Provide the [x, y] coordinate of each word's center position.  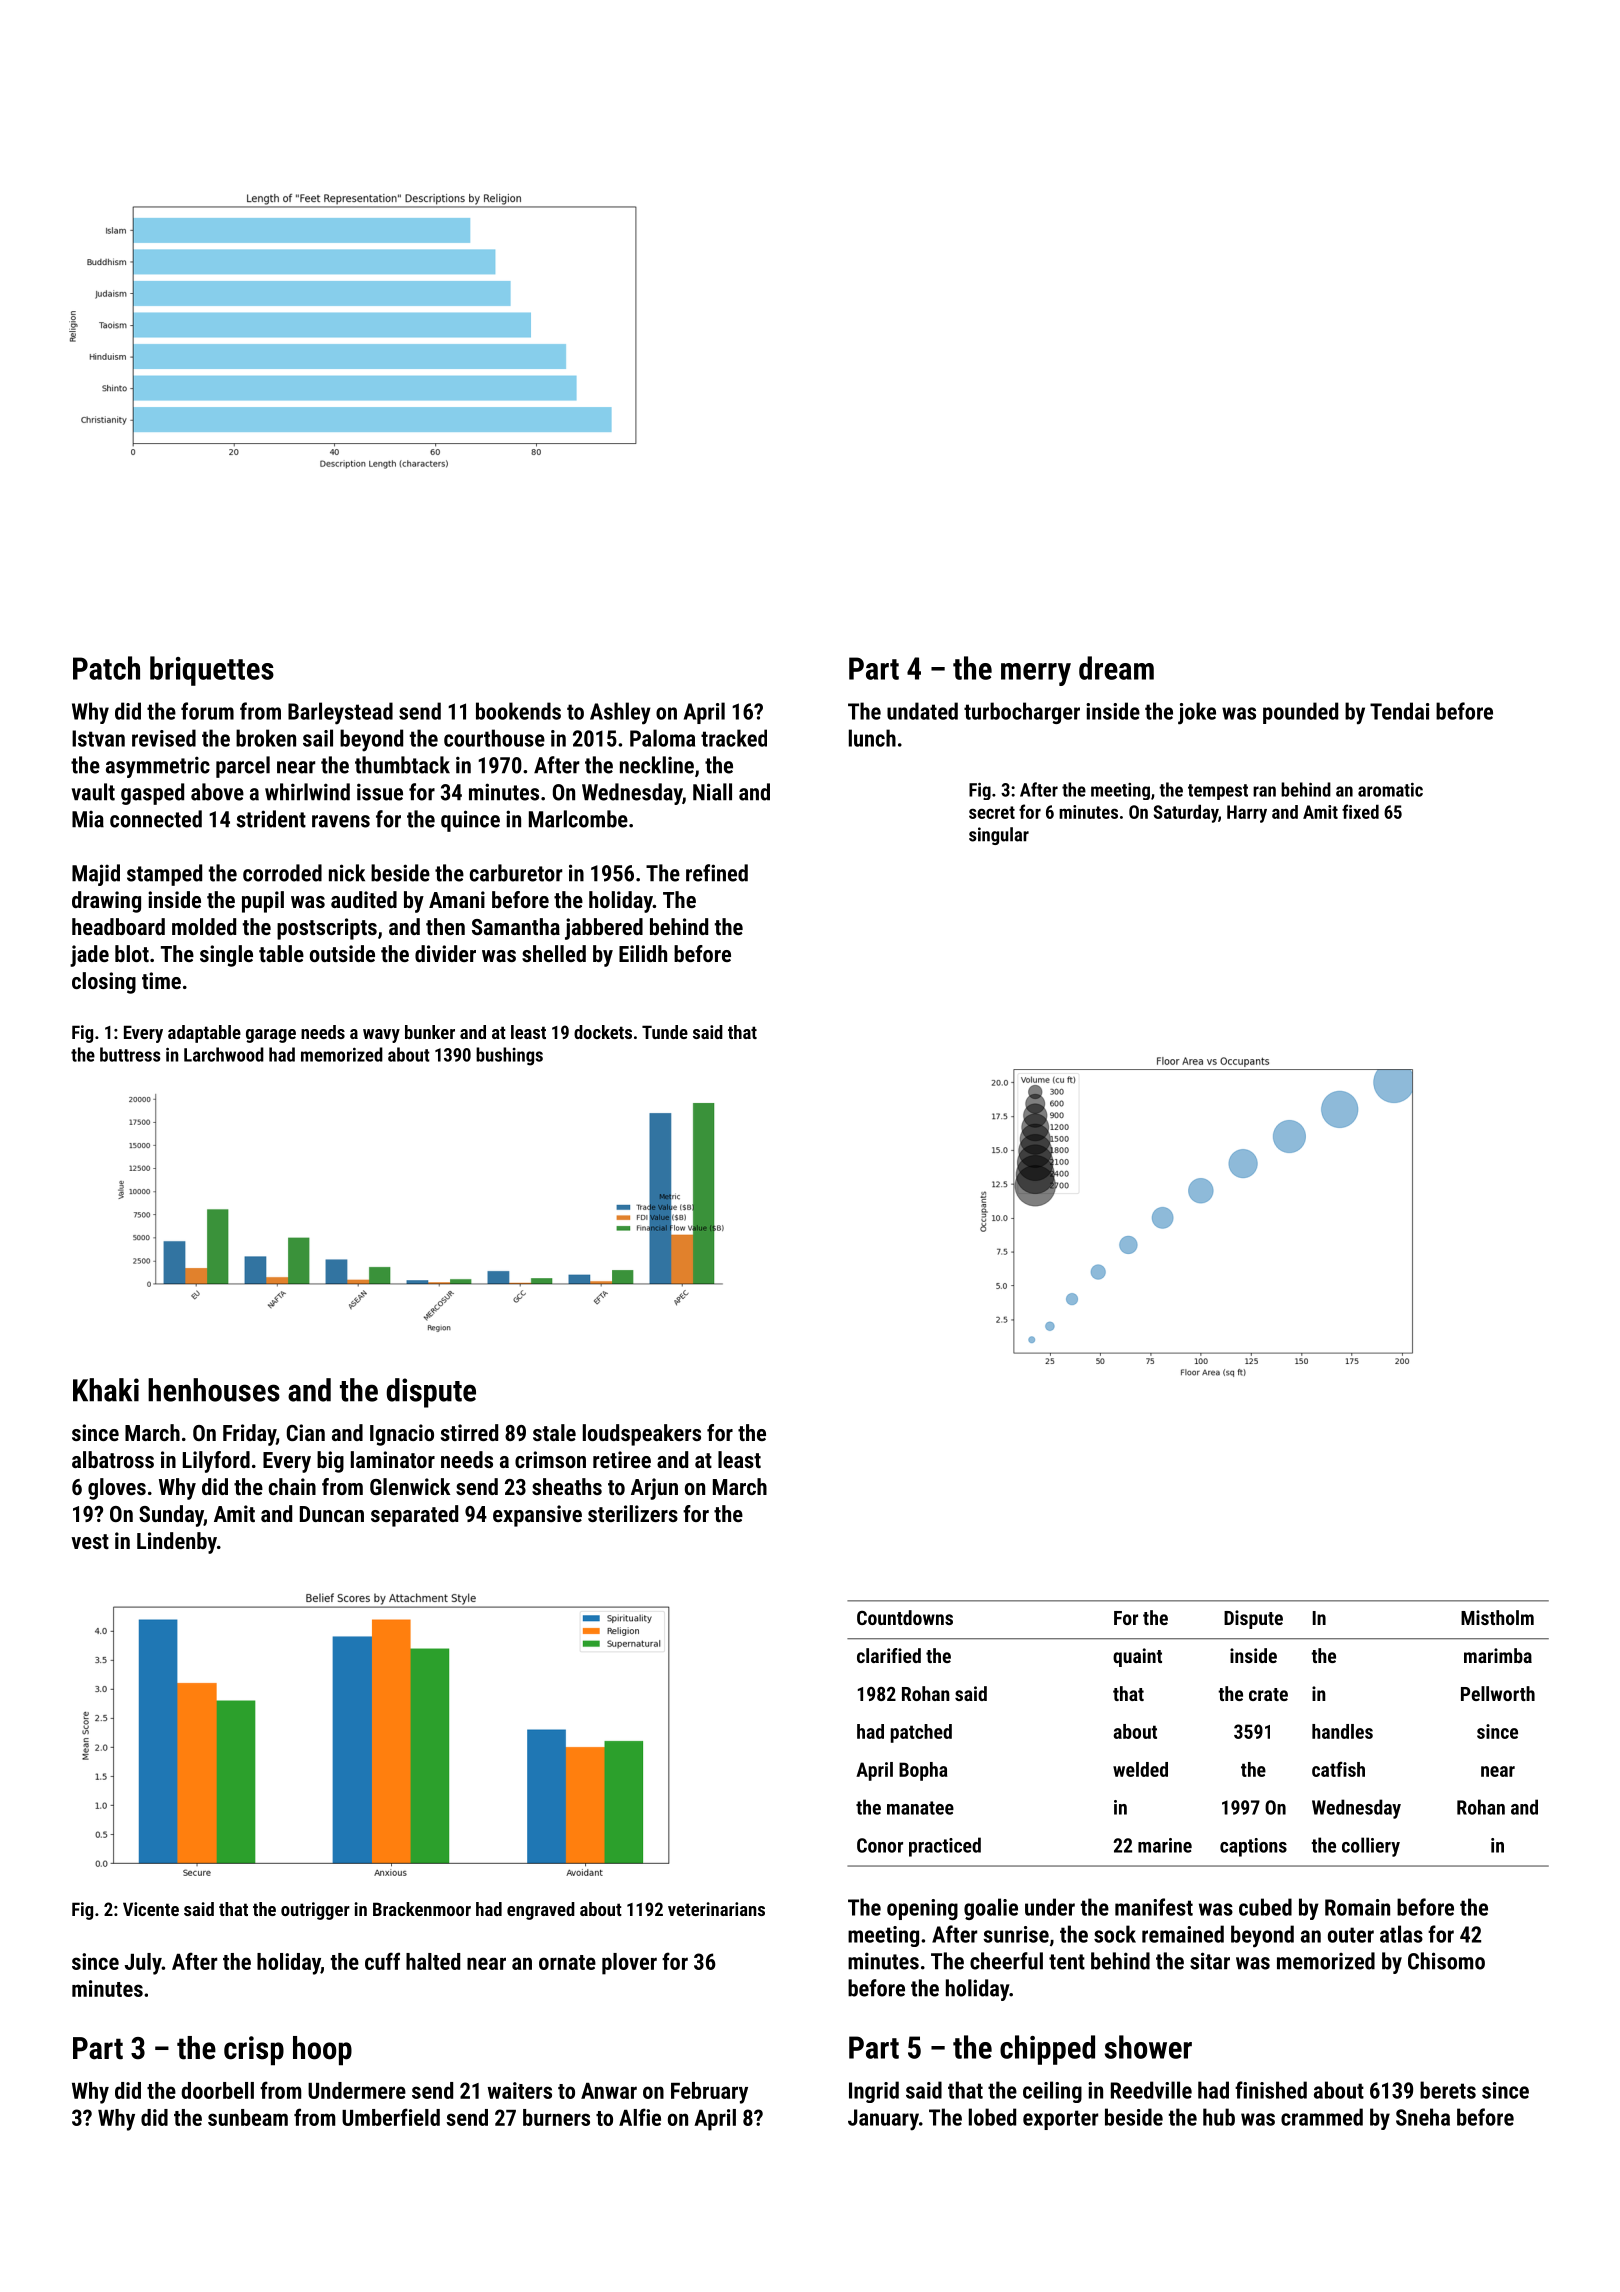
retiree [622, 1459]
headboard [118, 926]
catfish [1338, 1769]
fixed [1360, 811]
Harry [1247, 814]
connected [156, 819]
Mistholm [1497, 1617]
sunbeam [248, 2117]
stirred [469, 1432]
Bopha [923, 1771]
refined [717, 873]
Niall [712, 792]
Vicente [151, 1909]
